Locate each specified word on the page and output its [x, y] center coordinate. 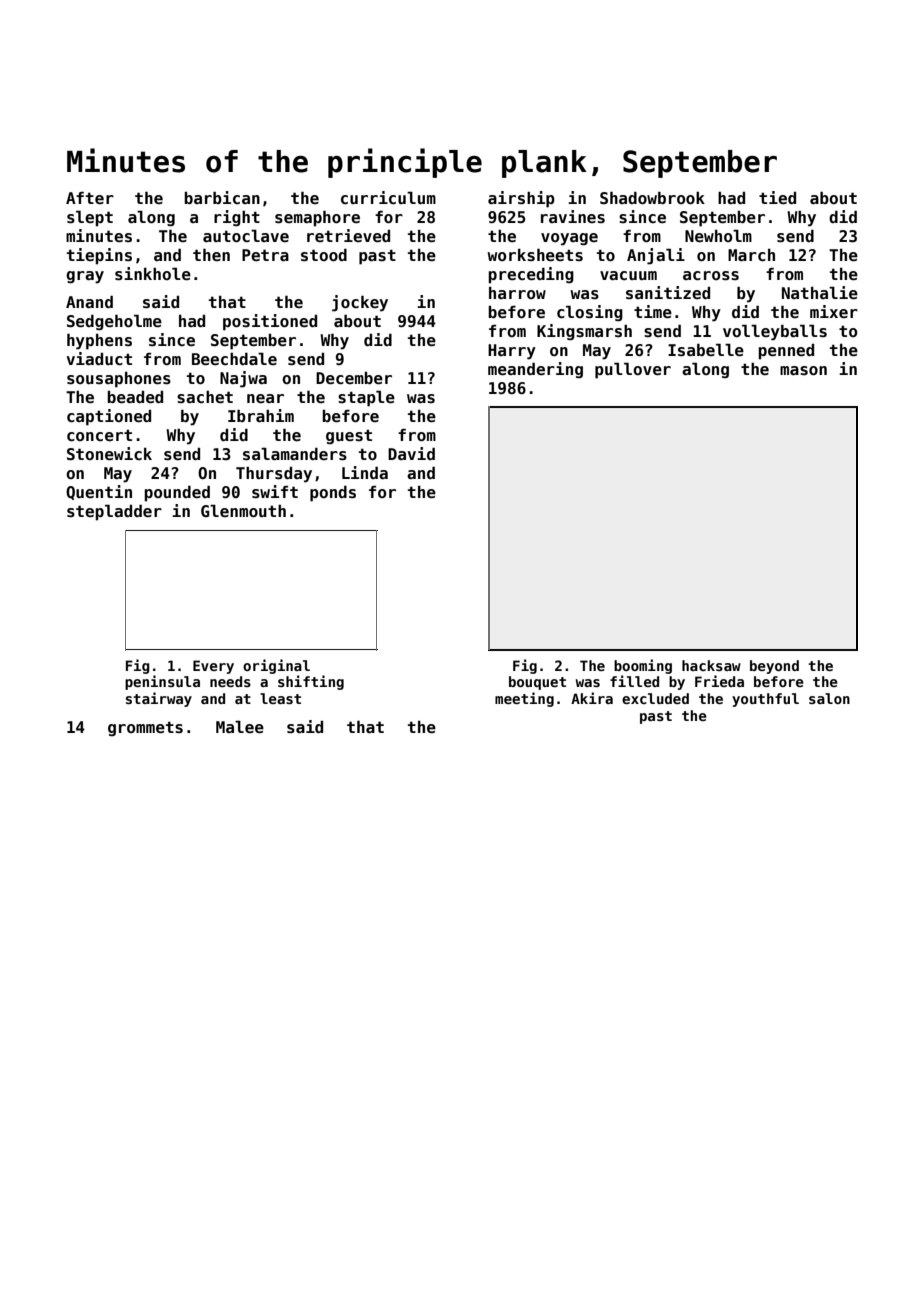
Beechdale [234, 359]
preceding [531, 275]
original [276, 666]
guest [349, 436]
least [280, 698]
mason [803, 371]
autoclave [246, 236]
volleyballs [775, 332]
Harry [512, 352]
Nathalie [820, 293]
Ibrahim [261, 415]
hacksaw [711, 665]
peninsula [162, 682]
